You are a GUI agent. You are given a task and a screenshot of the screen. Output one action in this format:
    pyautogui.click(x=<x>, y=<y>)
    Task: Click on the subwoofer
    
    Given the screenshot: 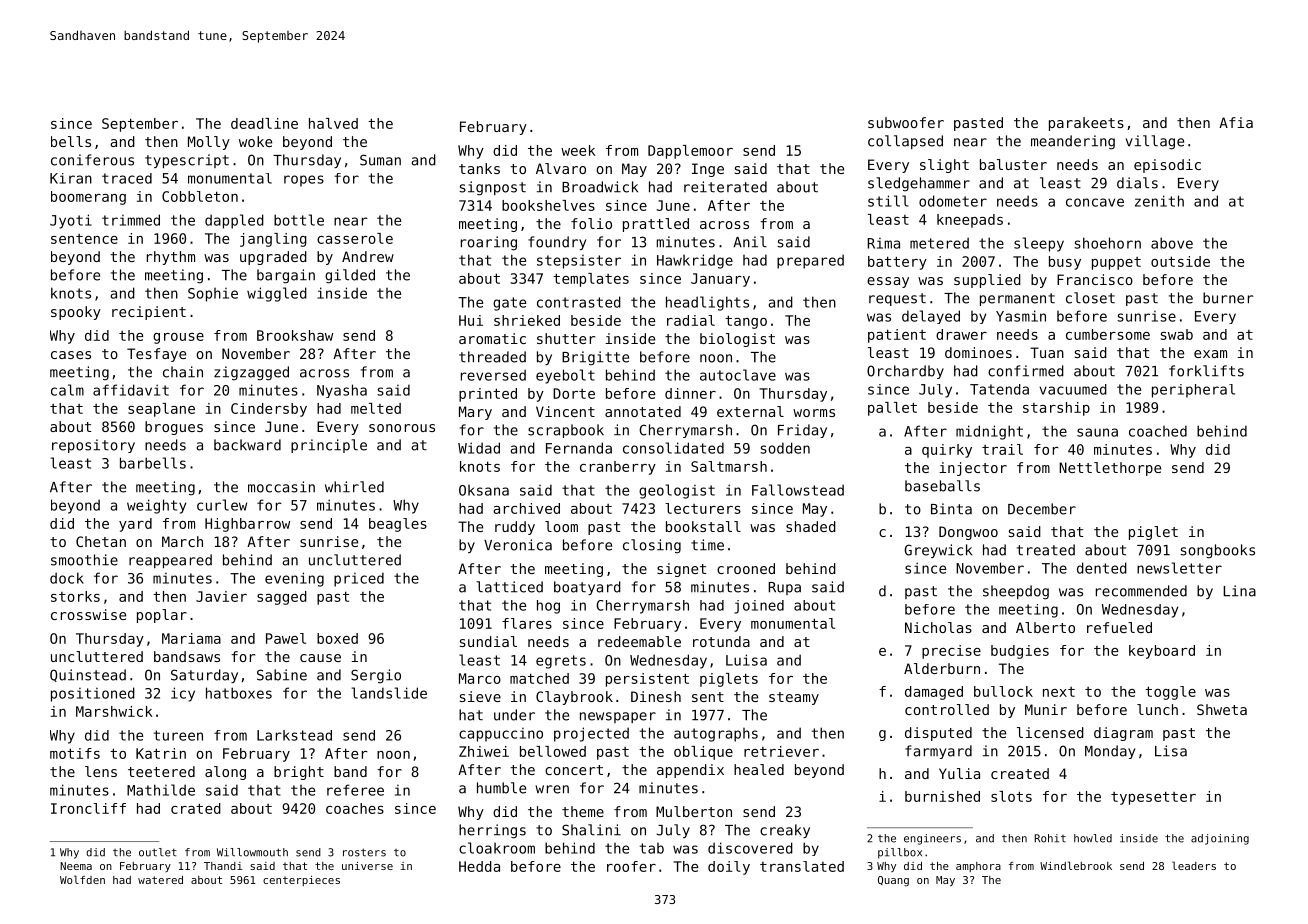 What is the action you would take?
    pyautogui.click(x=906, y=122)
